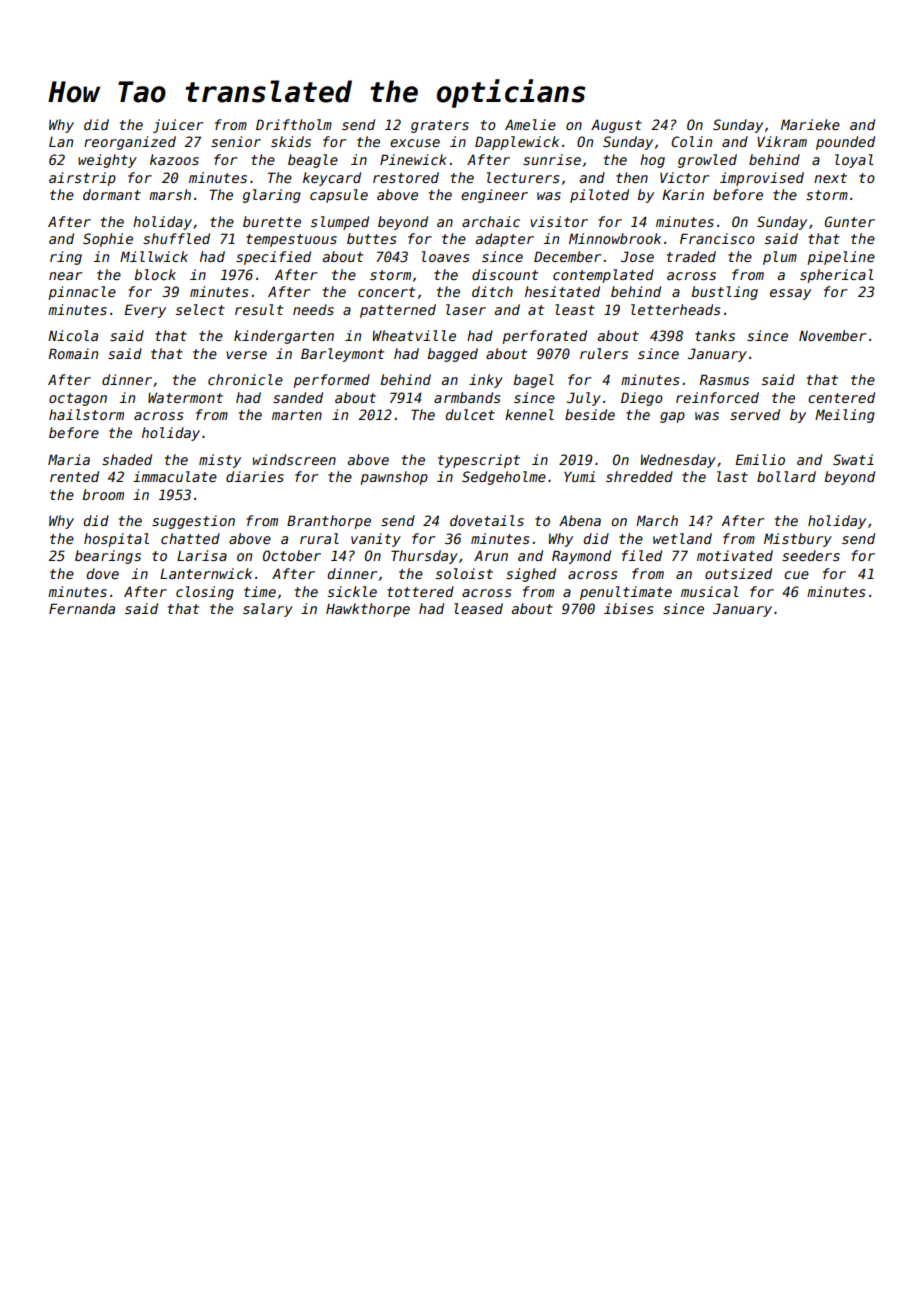 This screenshot has width=924, height=1308. Describe the element at coordinates (291, 141) in the screenshot. I see `skids` at that location.
